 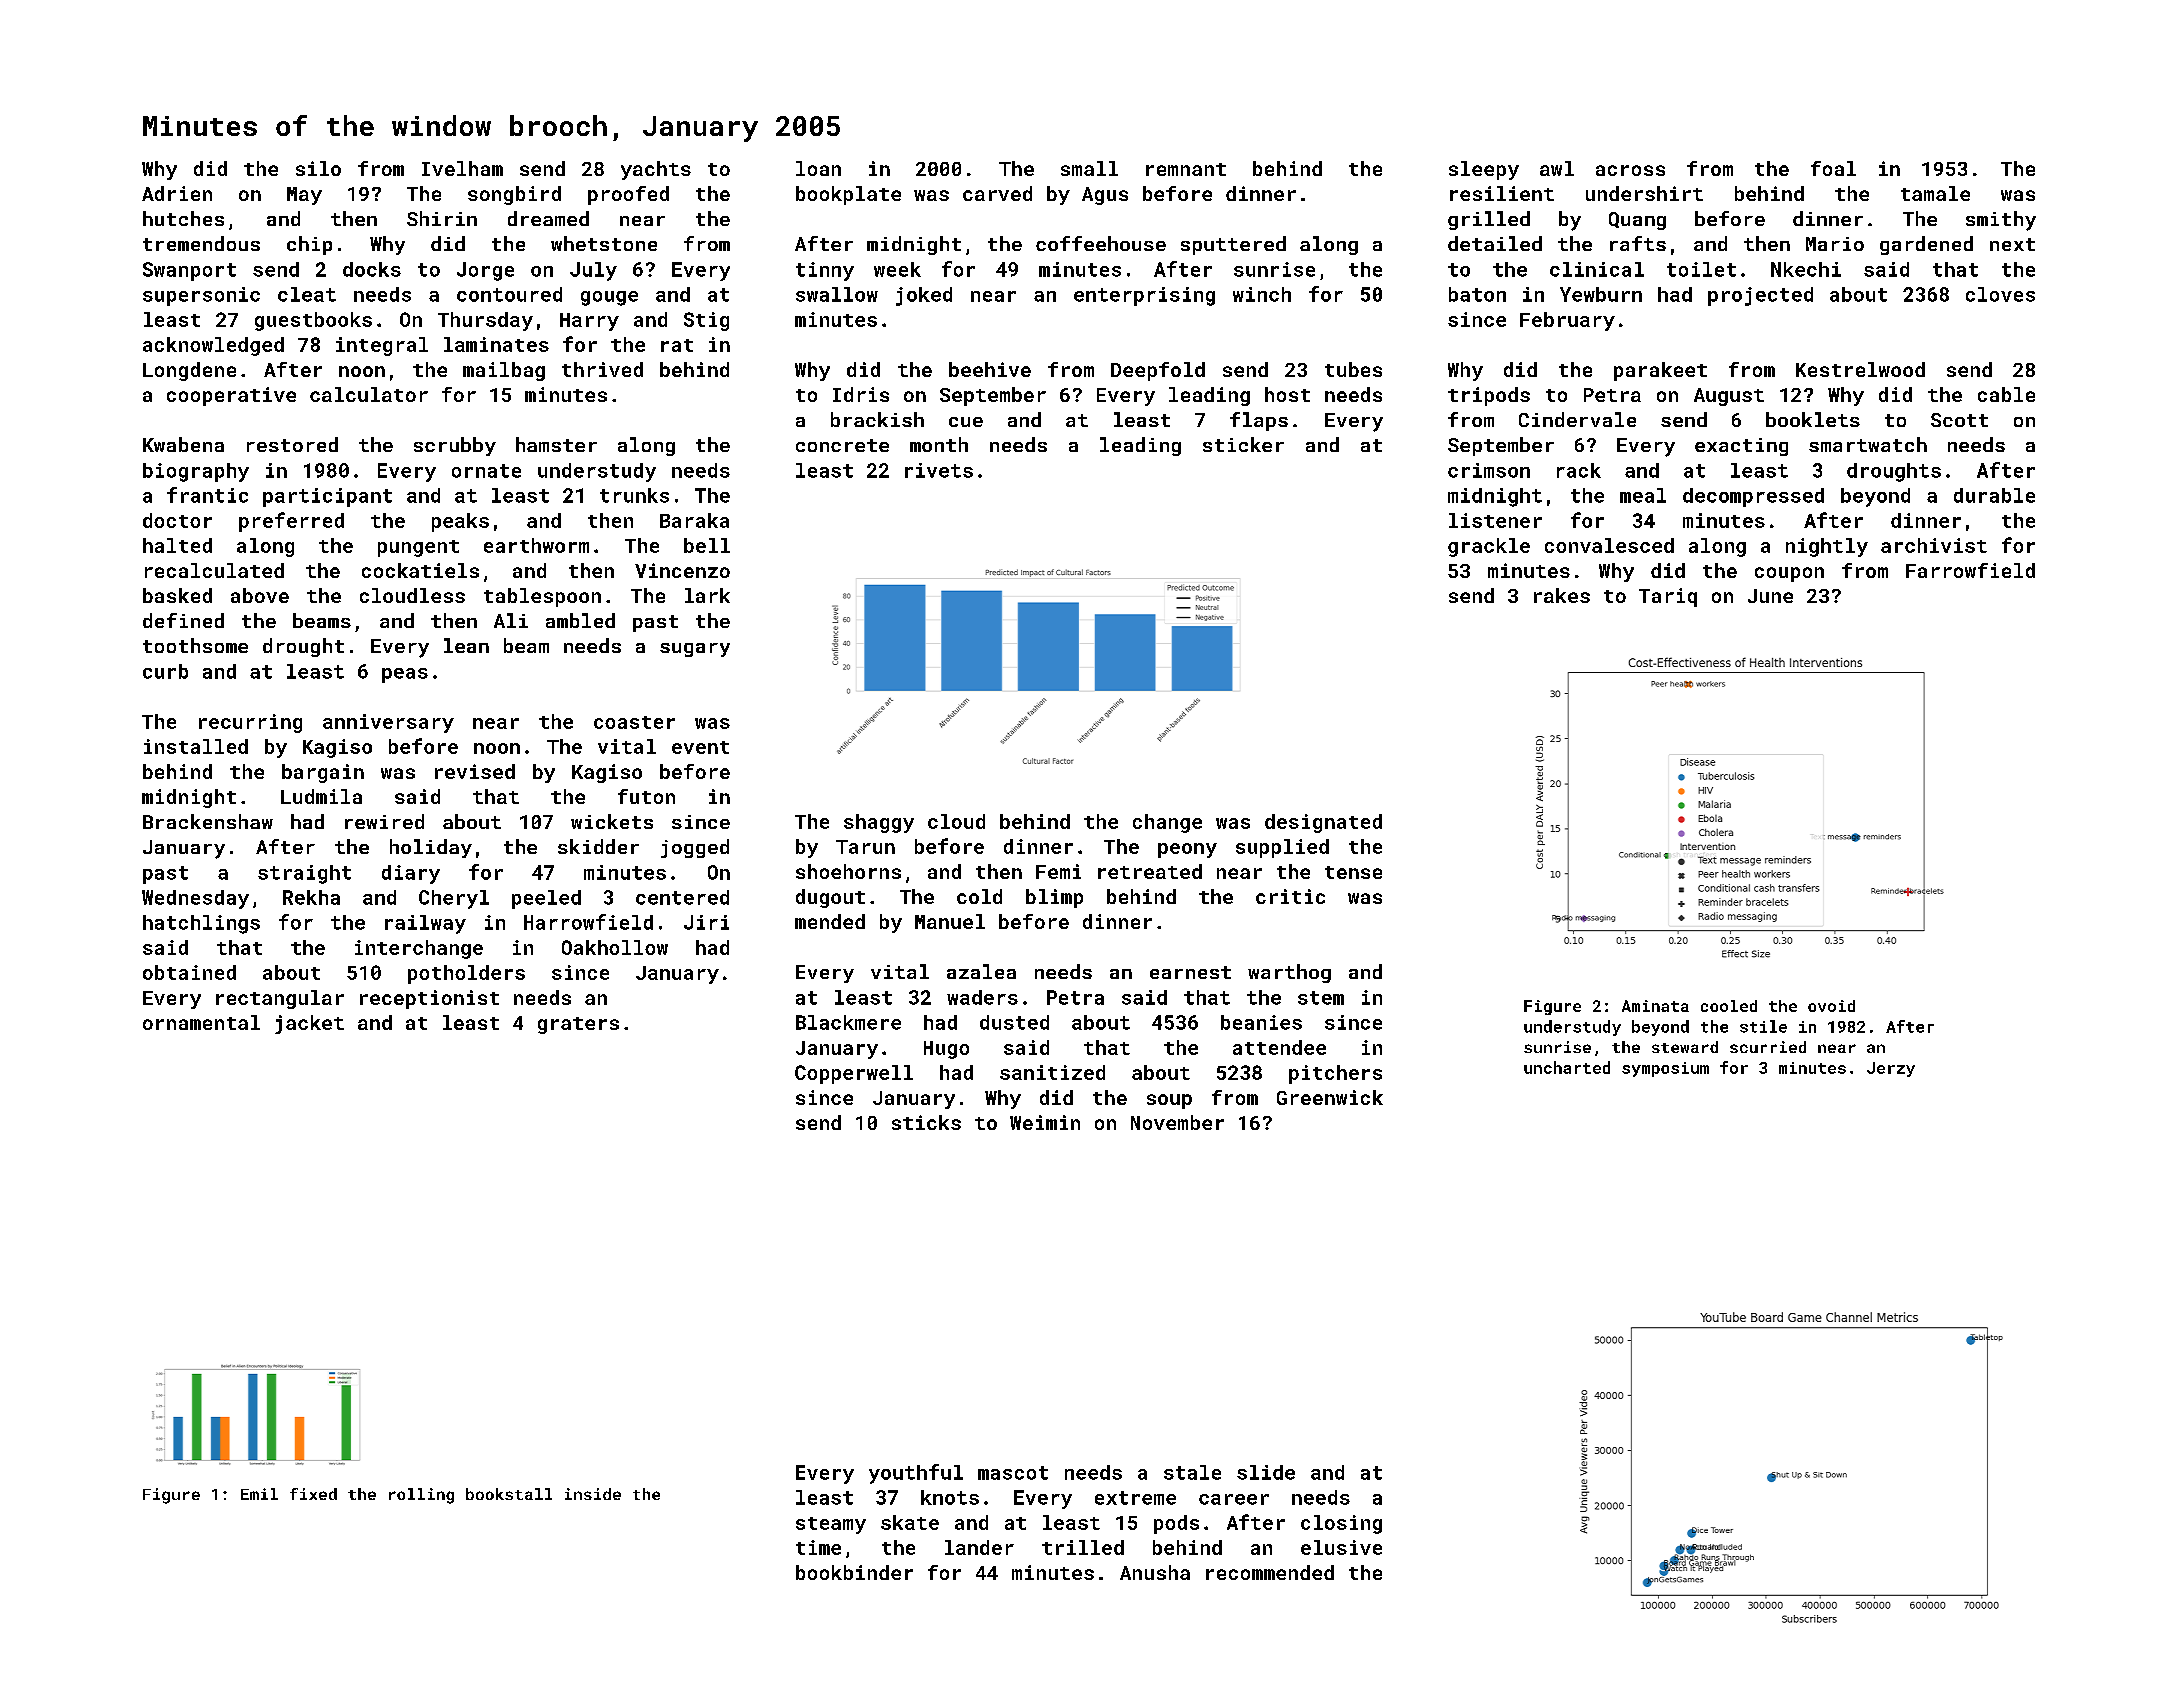 What do you see at coordinates (926, 1122) in the image?
I see `sticks` at bounding box center [926, 1122].
